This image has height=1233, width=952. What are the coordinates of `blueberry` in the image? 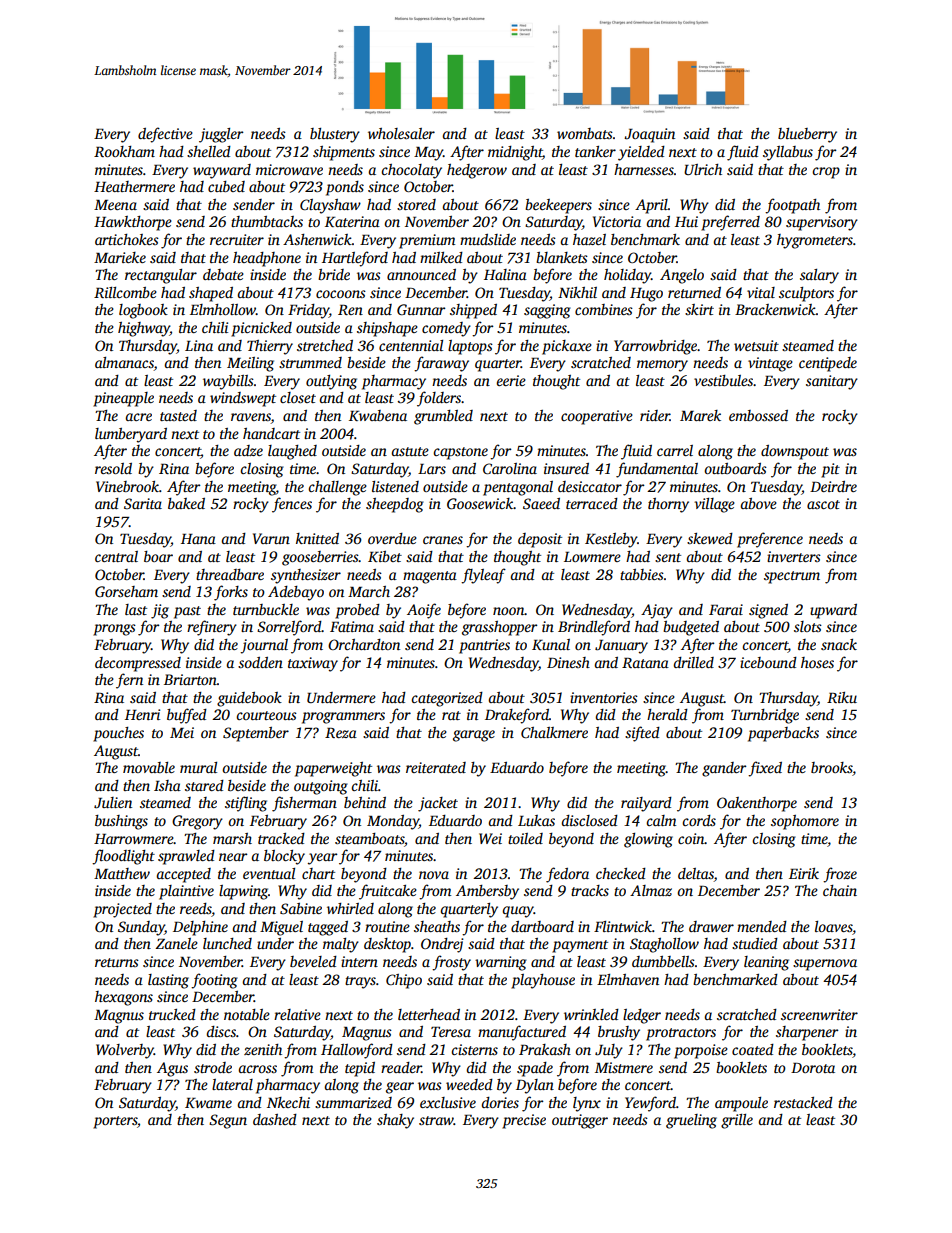 It's located at (807, 135).
